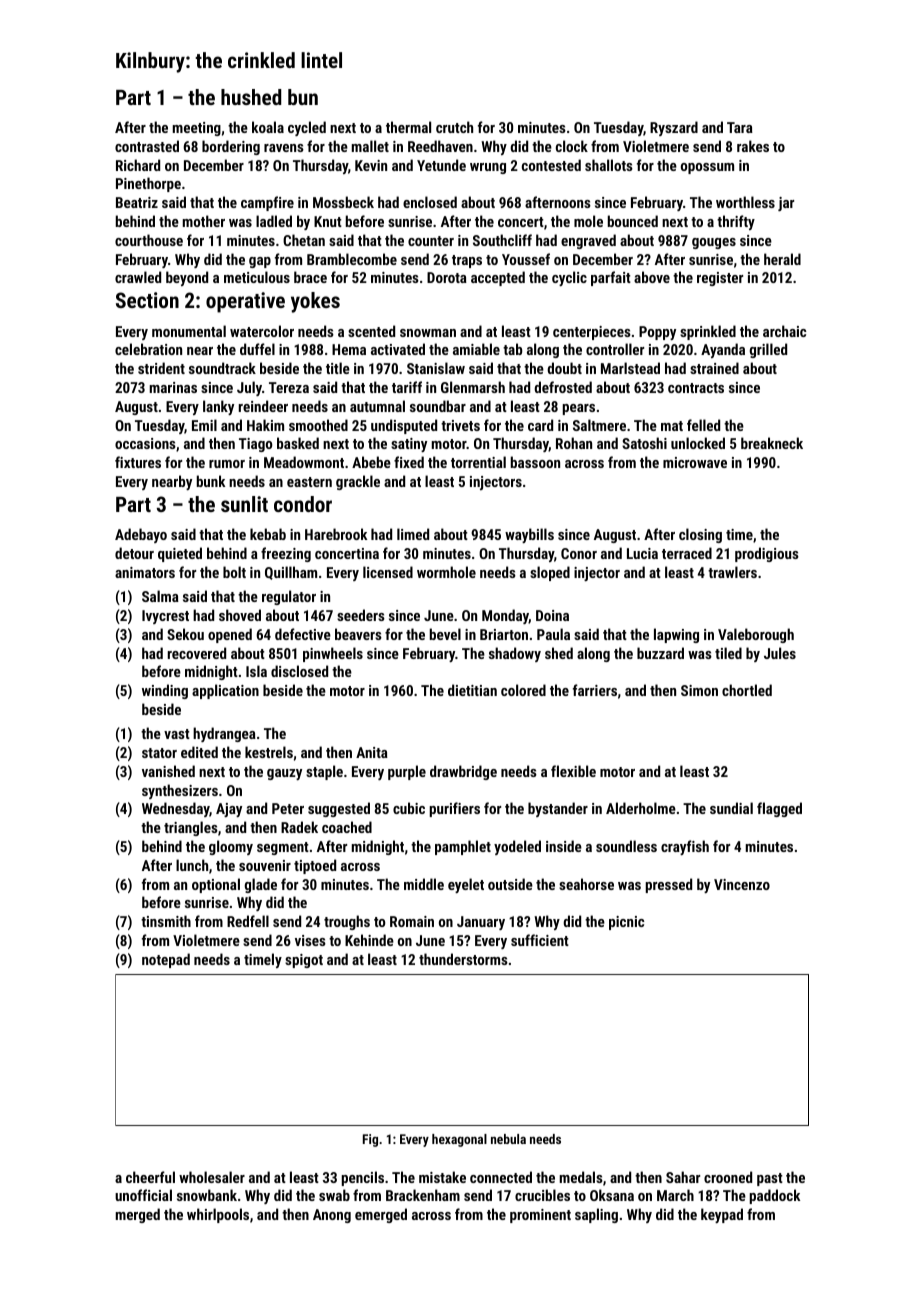 Image resolution: width=924 pixels, height=1308 pixels. I want to click on thunderstorms, so click(463, 959).
